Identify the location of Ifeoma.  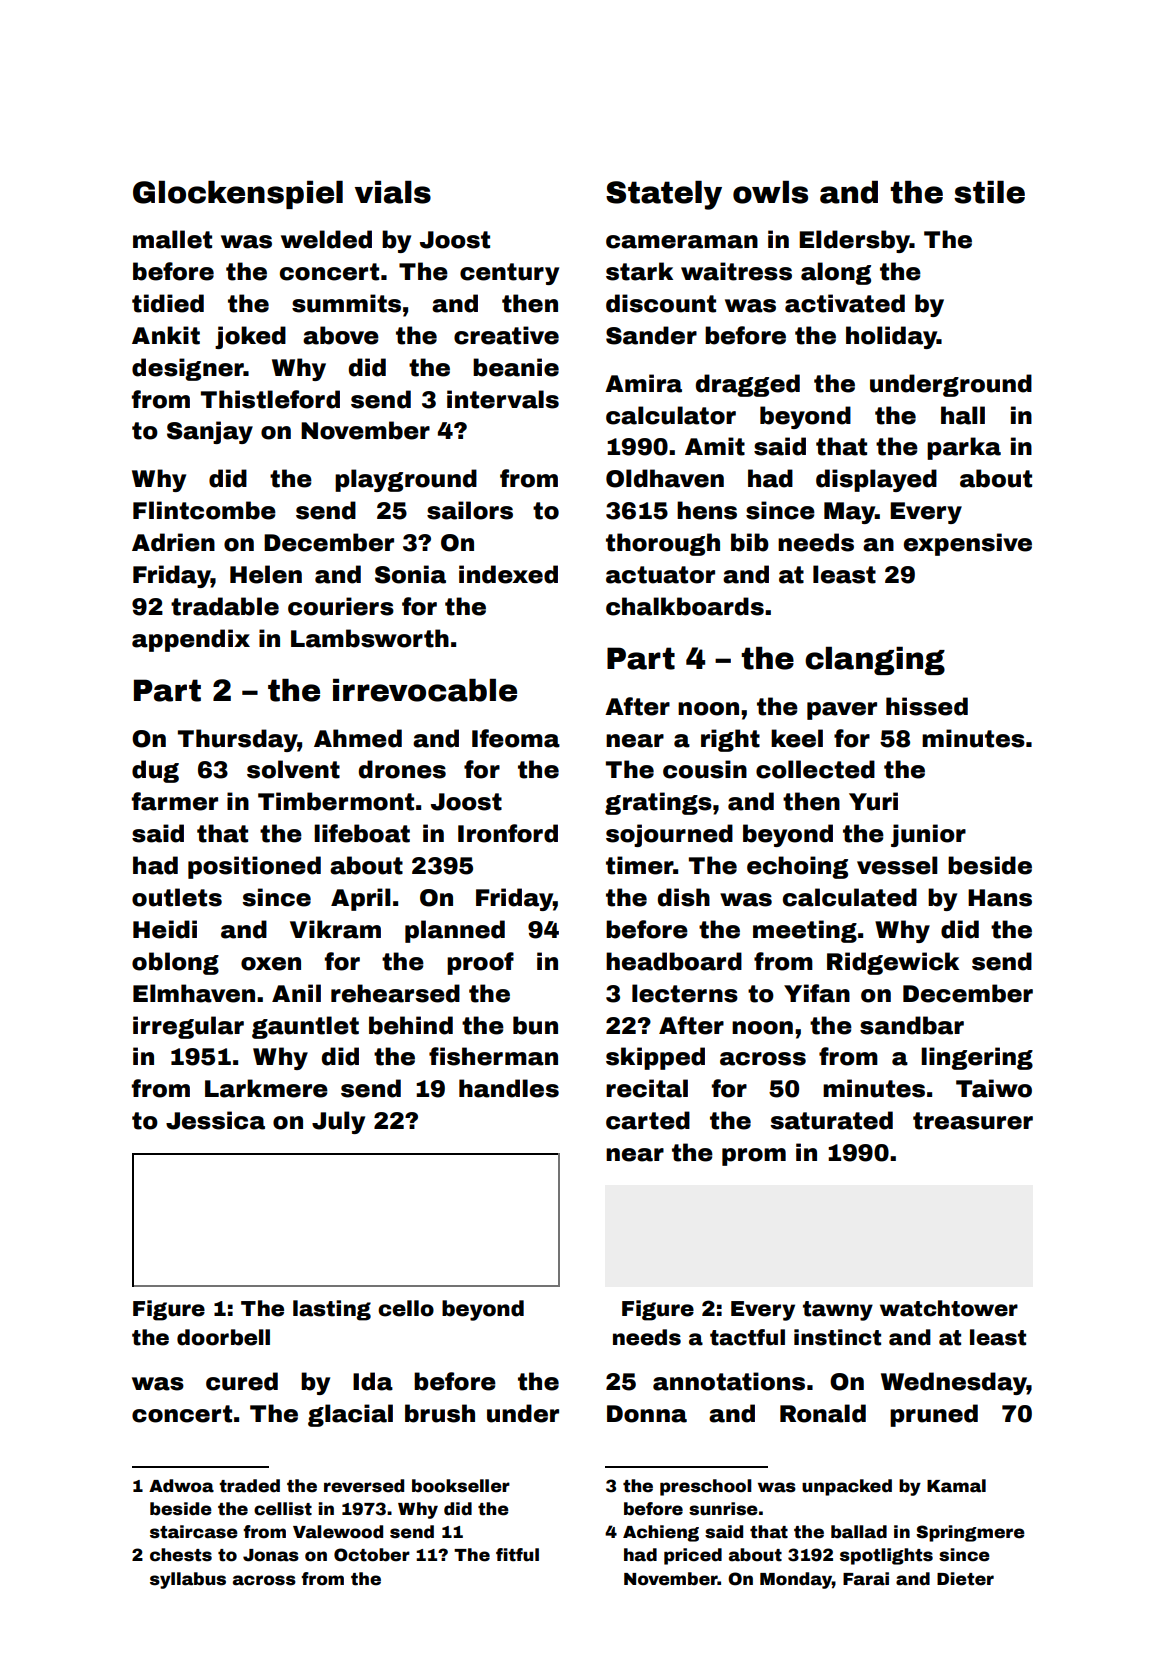
(516, 738).
